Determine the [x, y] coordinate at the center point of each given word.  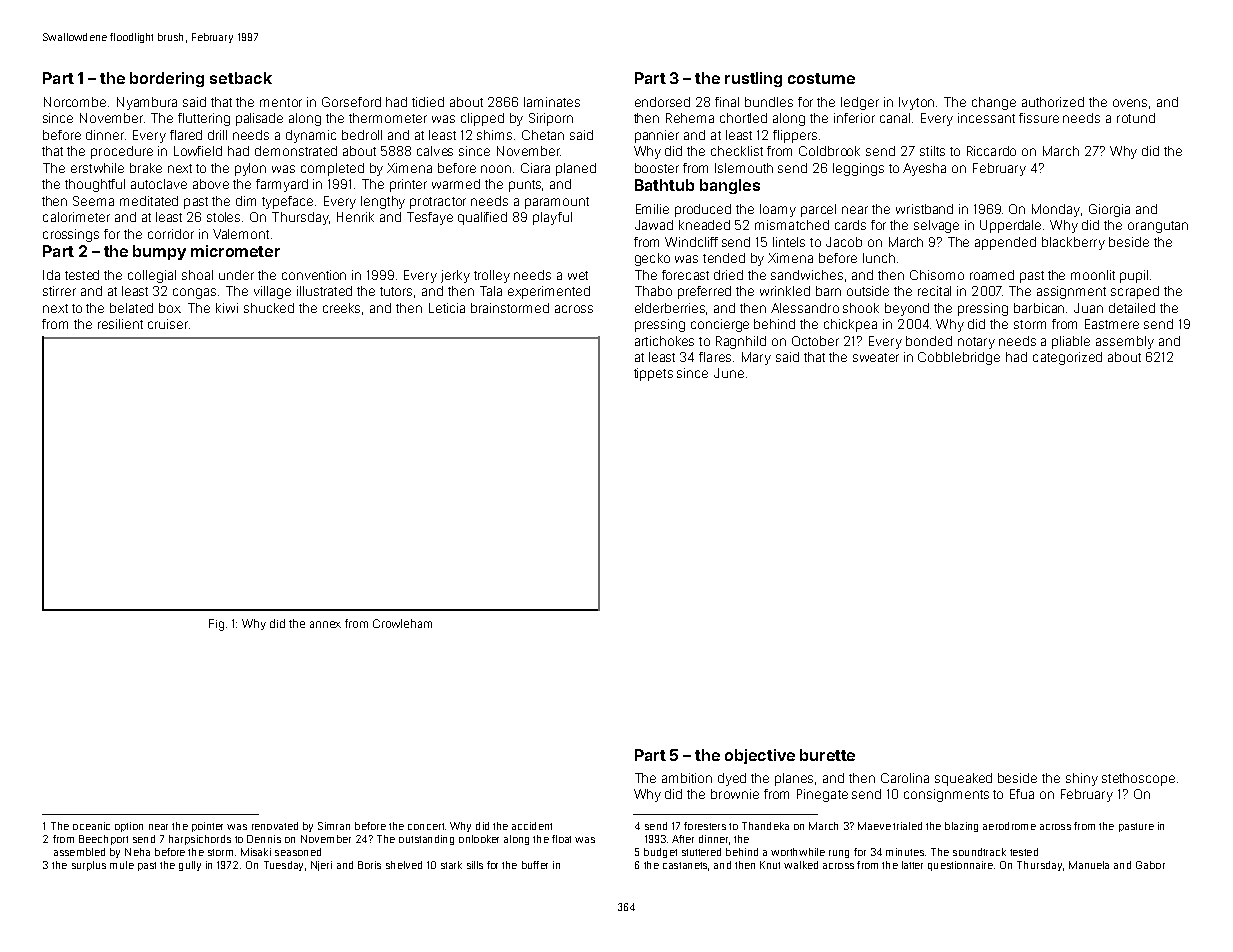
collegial [152, 276]
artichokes [664, 341]
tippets [653, 374]
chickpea [850, 325]
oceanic [91, 826]
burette [827, 755]
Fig [216, 625]
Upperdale [1010, 226]
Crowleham [402, 623]
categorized [1067, 358]
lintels [789, 242]
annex [325, 624]
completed [332, 169]
